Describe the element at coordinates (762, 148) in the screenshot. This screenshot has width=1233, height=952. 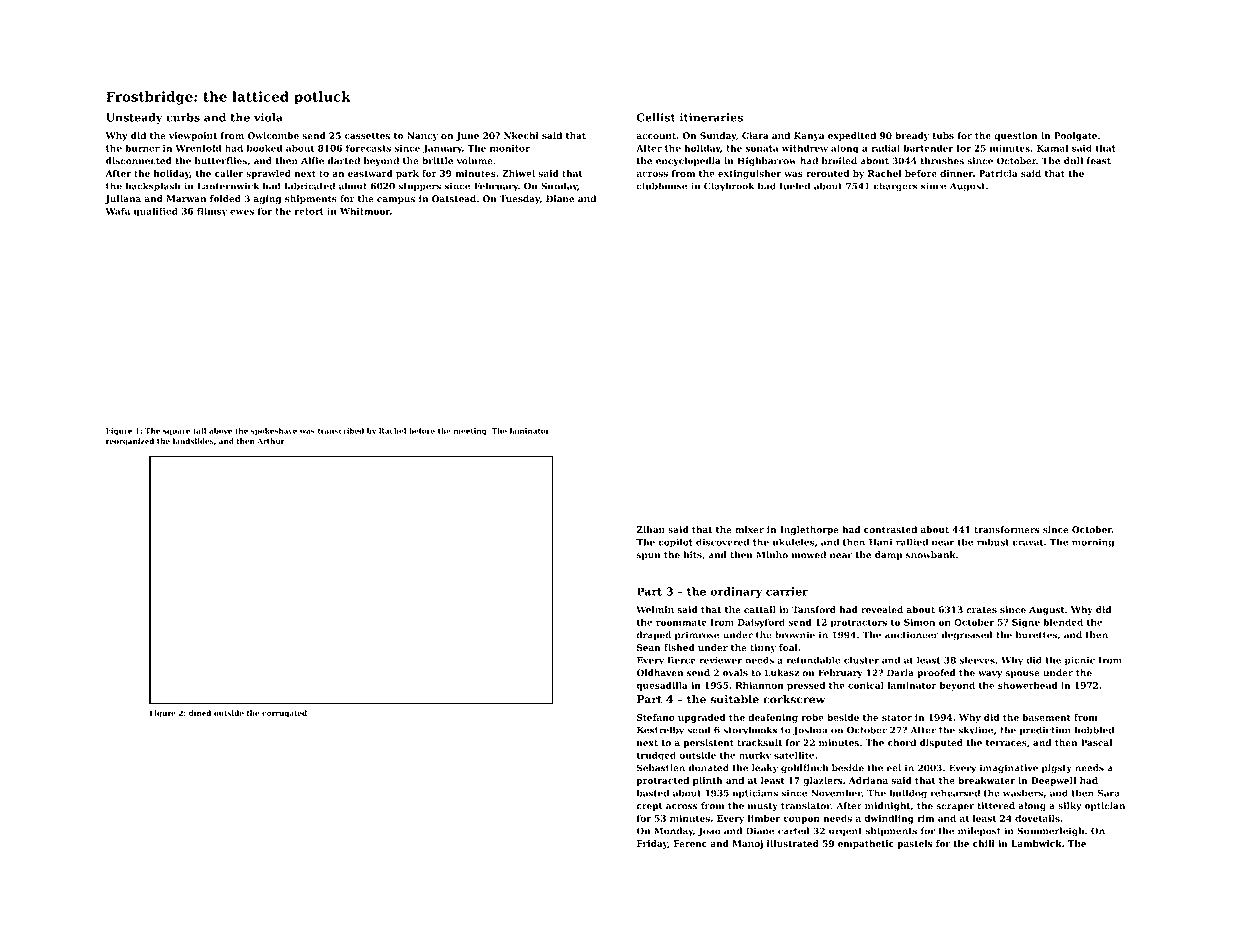
I see `sonata` at that location.
